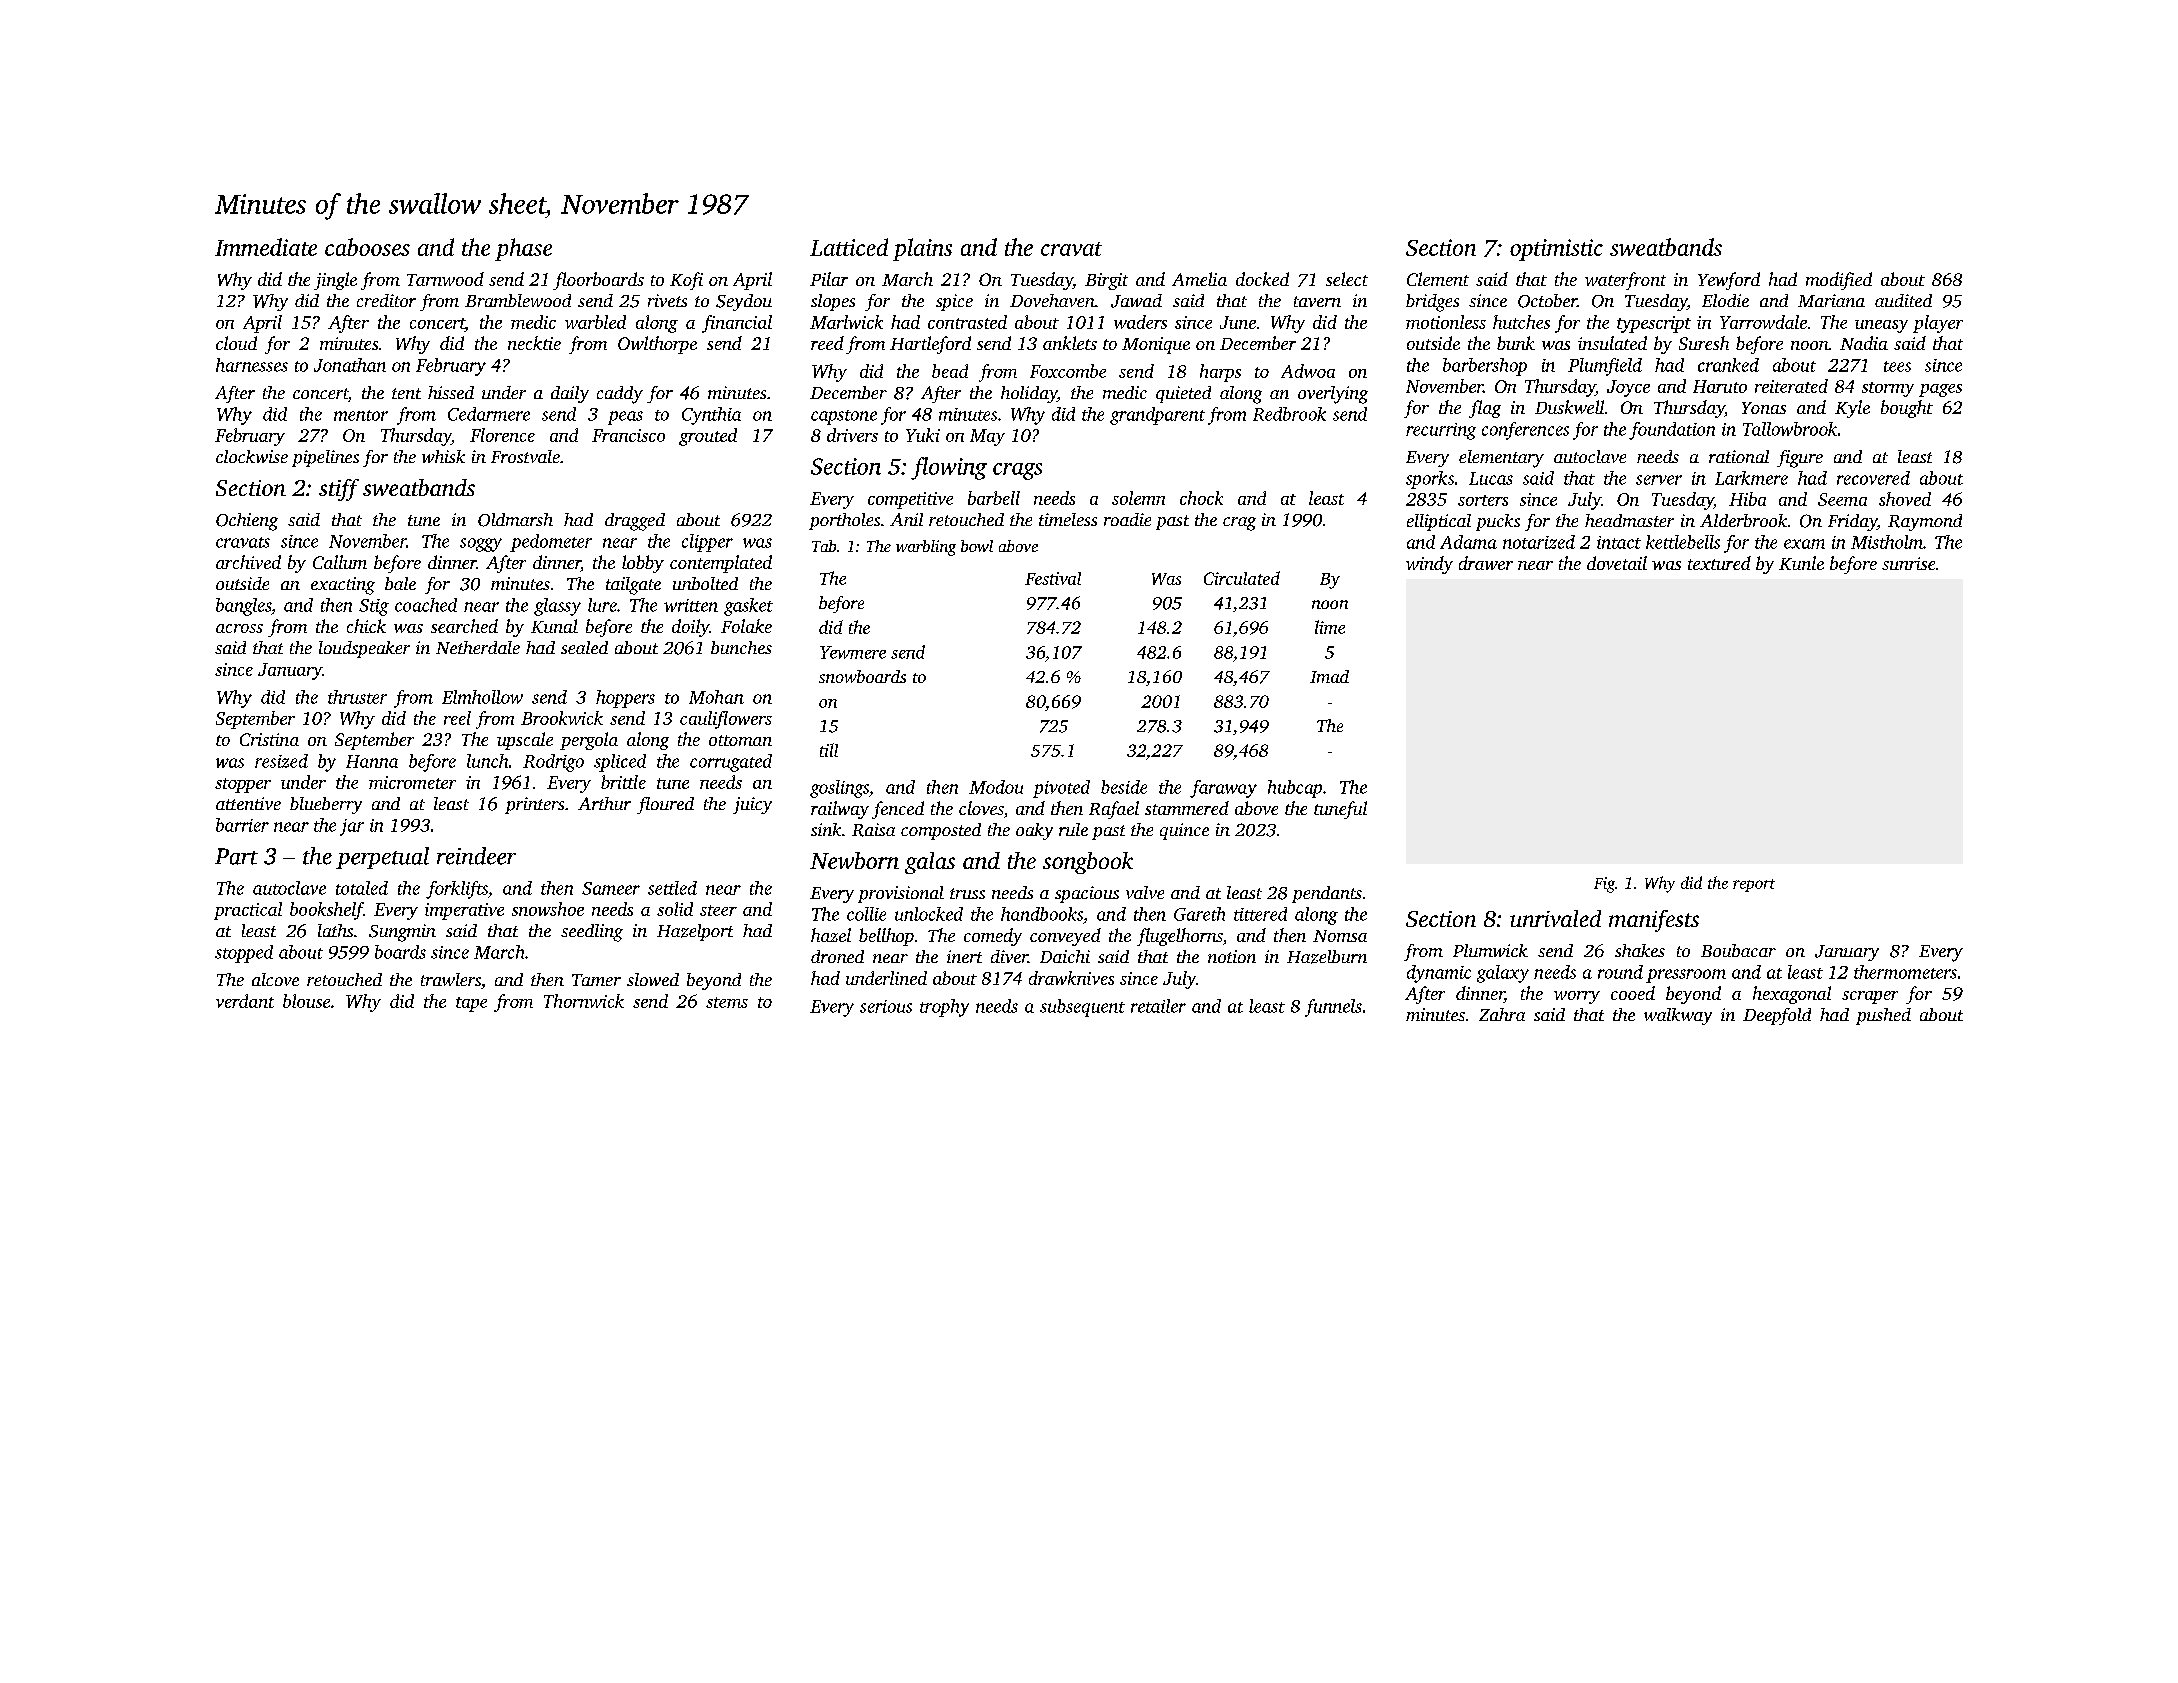 The height and width of the screenshot is (1683, 2178). What do you see at coordinates (1327, 894) in the screenshot?
I see `pendants` at bounding box center [1327, 894].
